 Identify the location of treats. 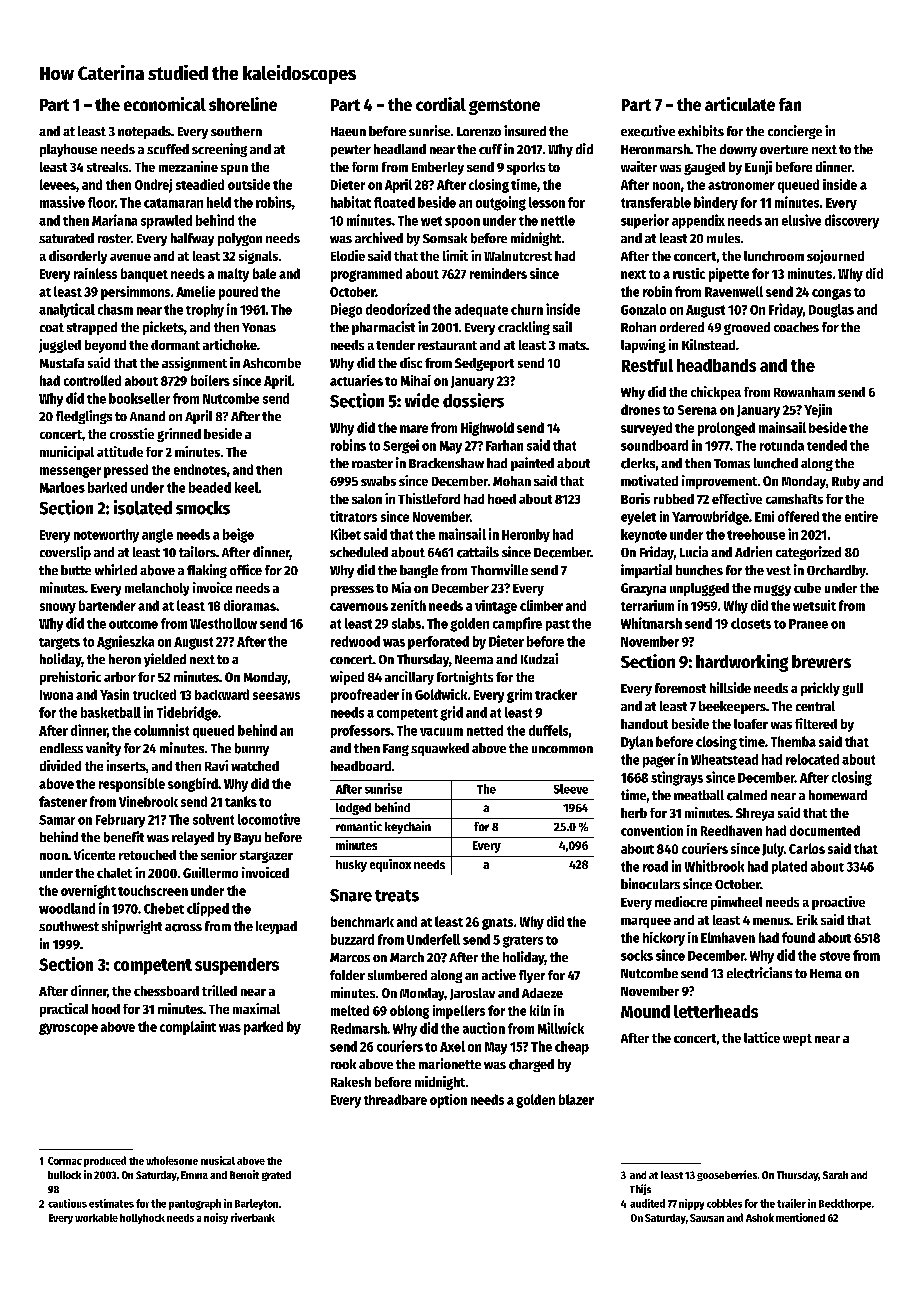
(397, 896).
